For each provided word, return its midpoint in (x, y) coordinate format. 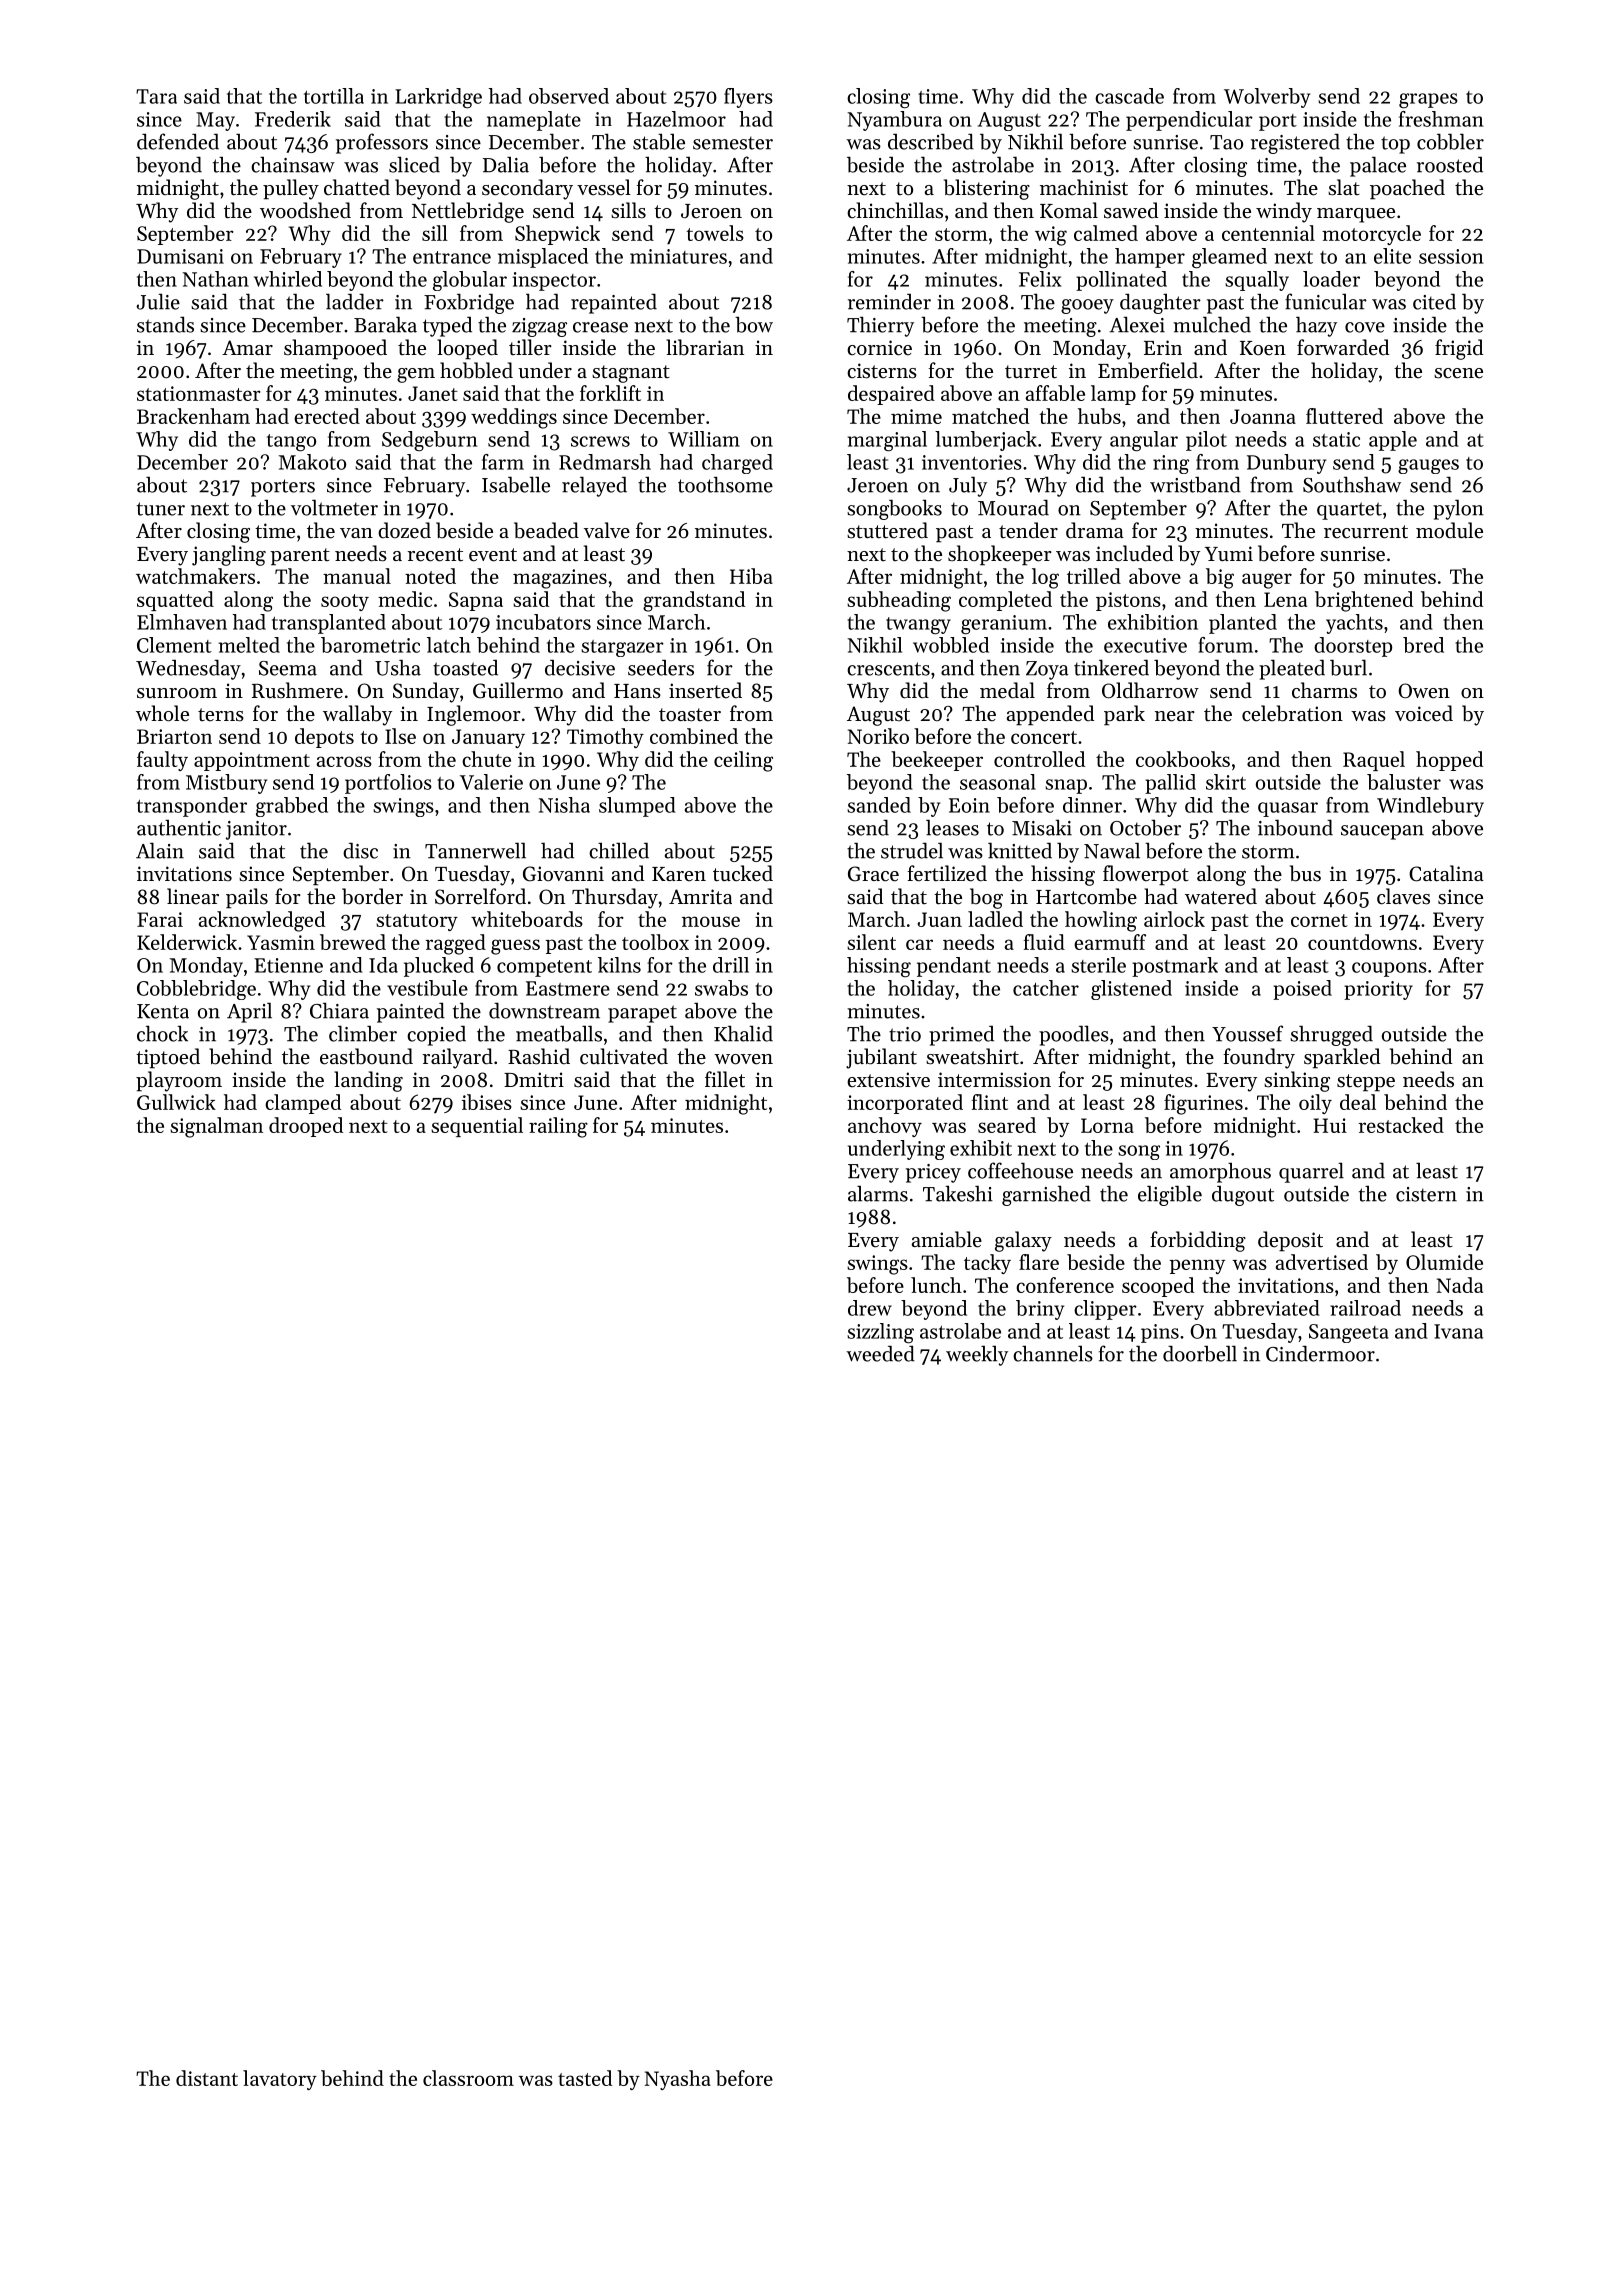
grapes (1428, 101)
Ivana (1458, 1331)
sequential (477, 1127)
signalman (216, 1127)
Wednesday (188, 669)
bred (1423, 645)
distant (207, 2078)
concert (1044, 737)
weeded (880, 1353)
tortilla (334, 96)
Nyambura (894, 121)
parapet (642, 1014)
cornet (1319, 920)
